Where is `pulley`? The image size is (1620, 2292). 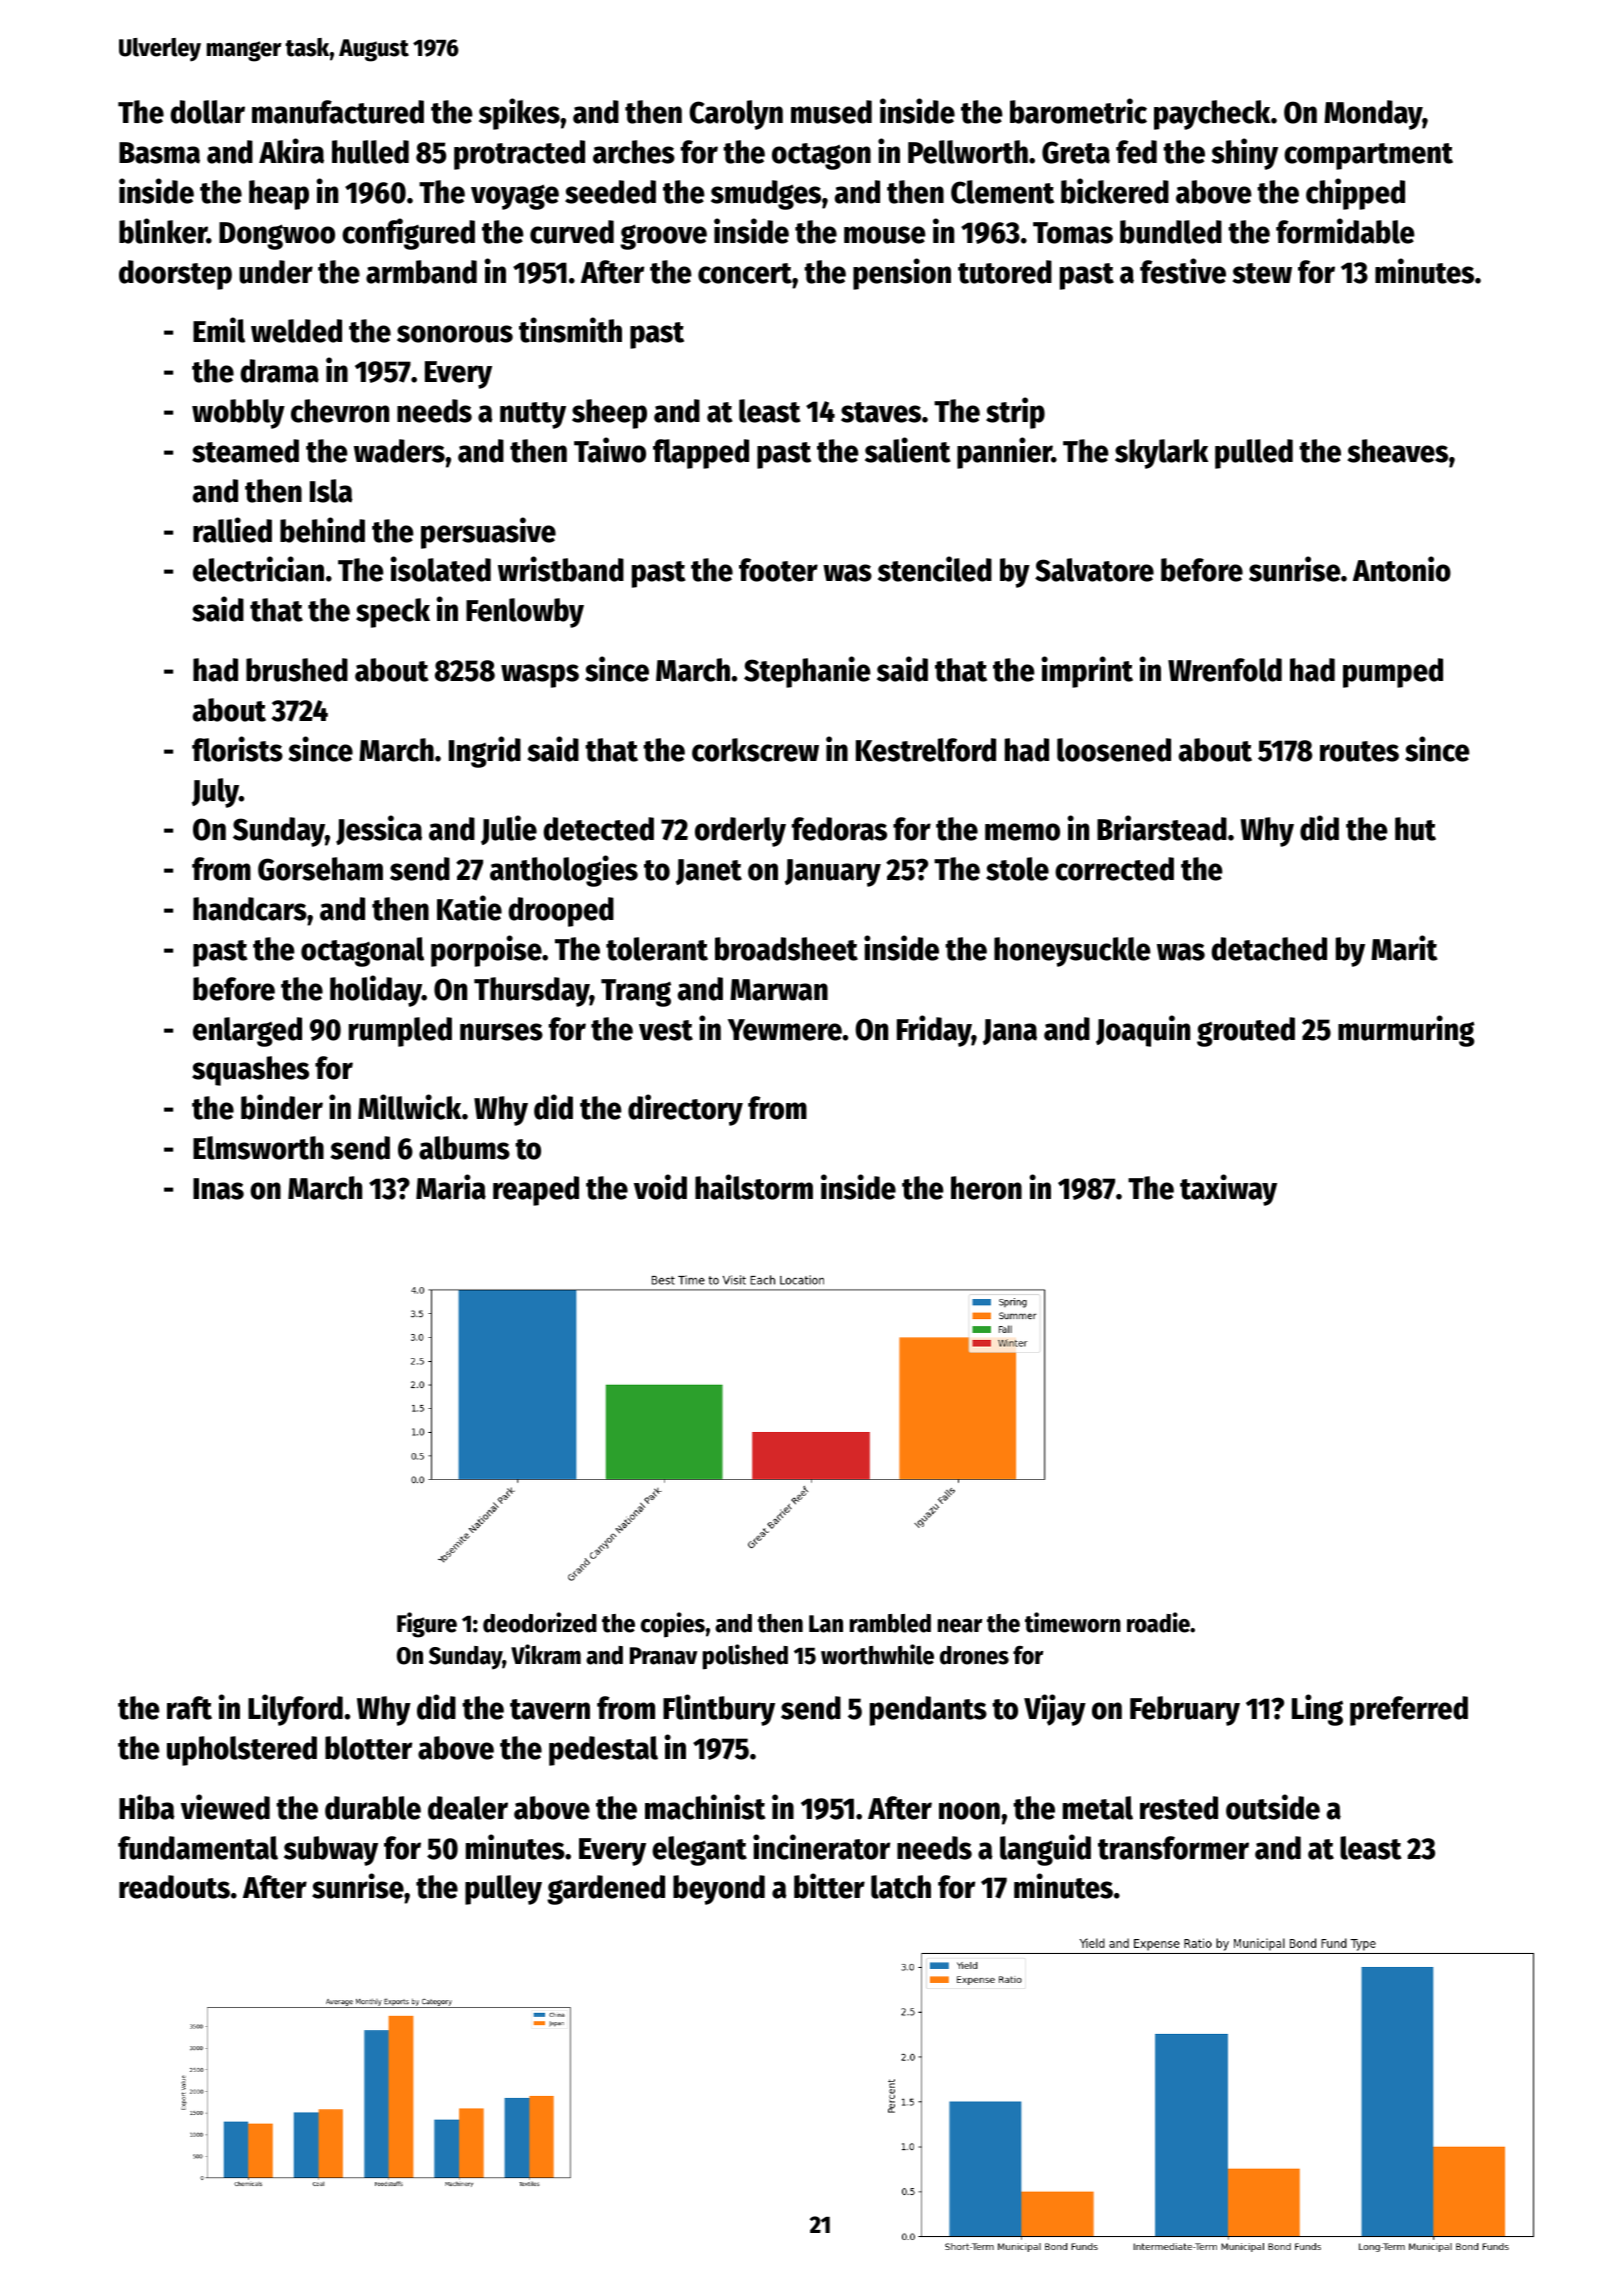 pulley is located at coordinates (503, 1890).
